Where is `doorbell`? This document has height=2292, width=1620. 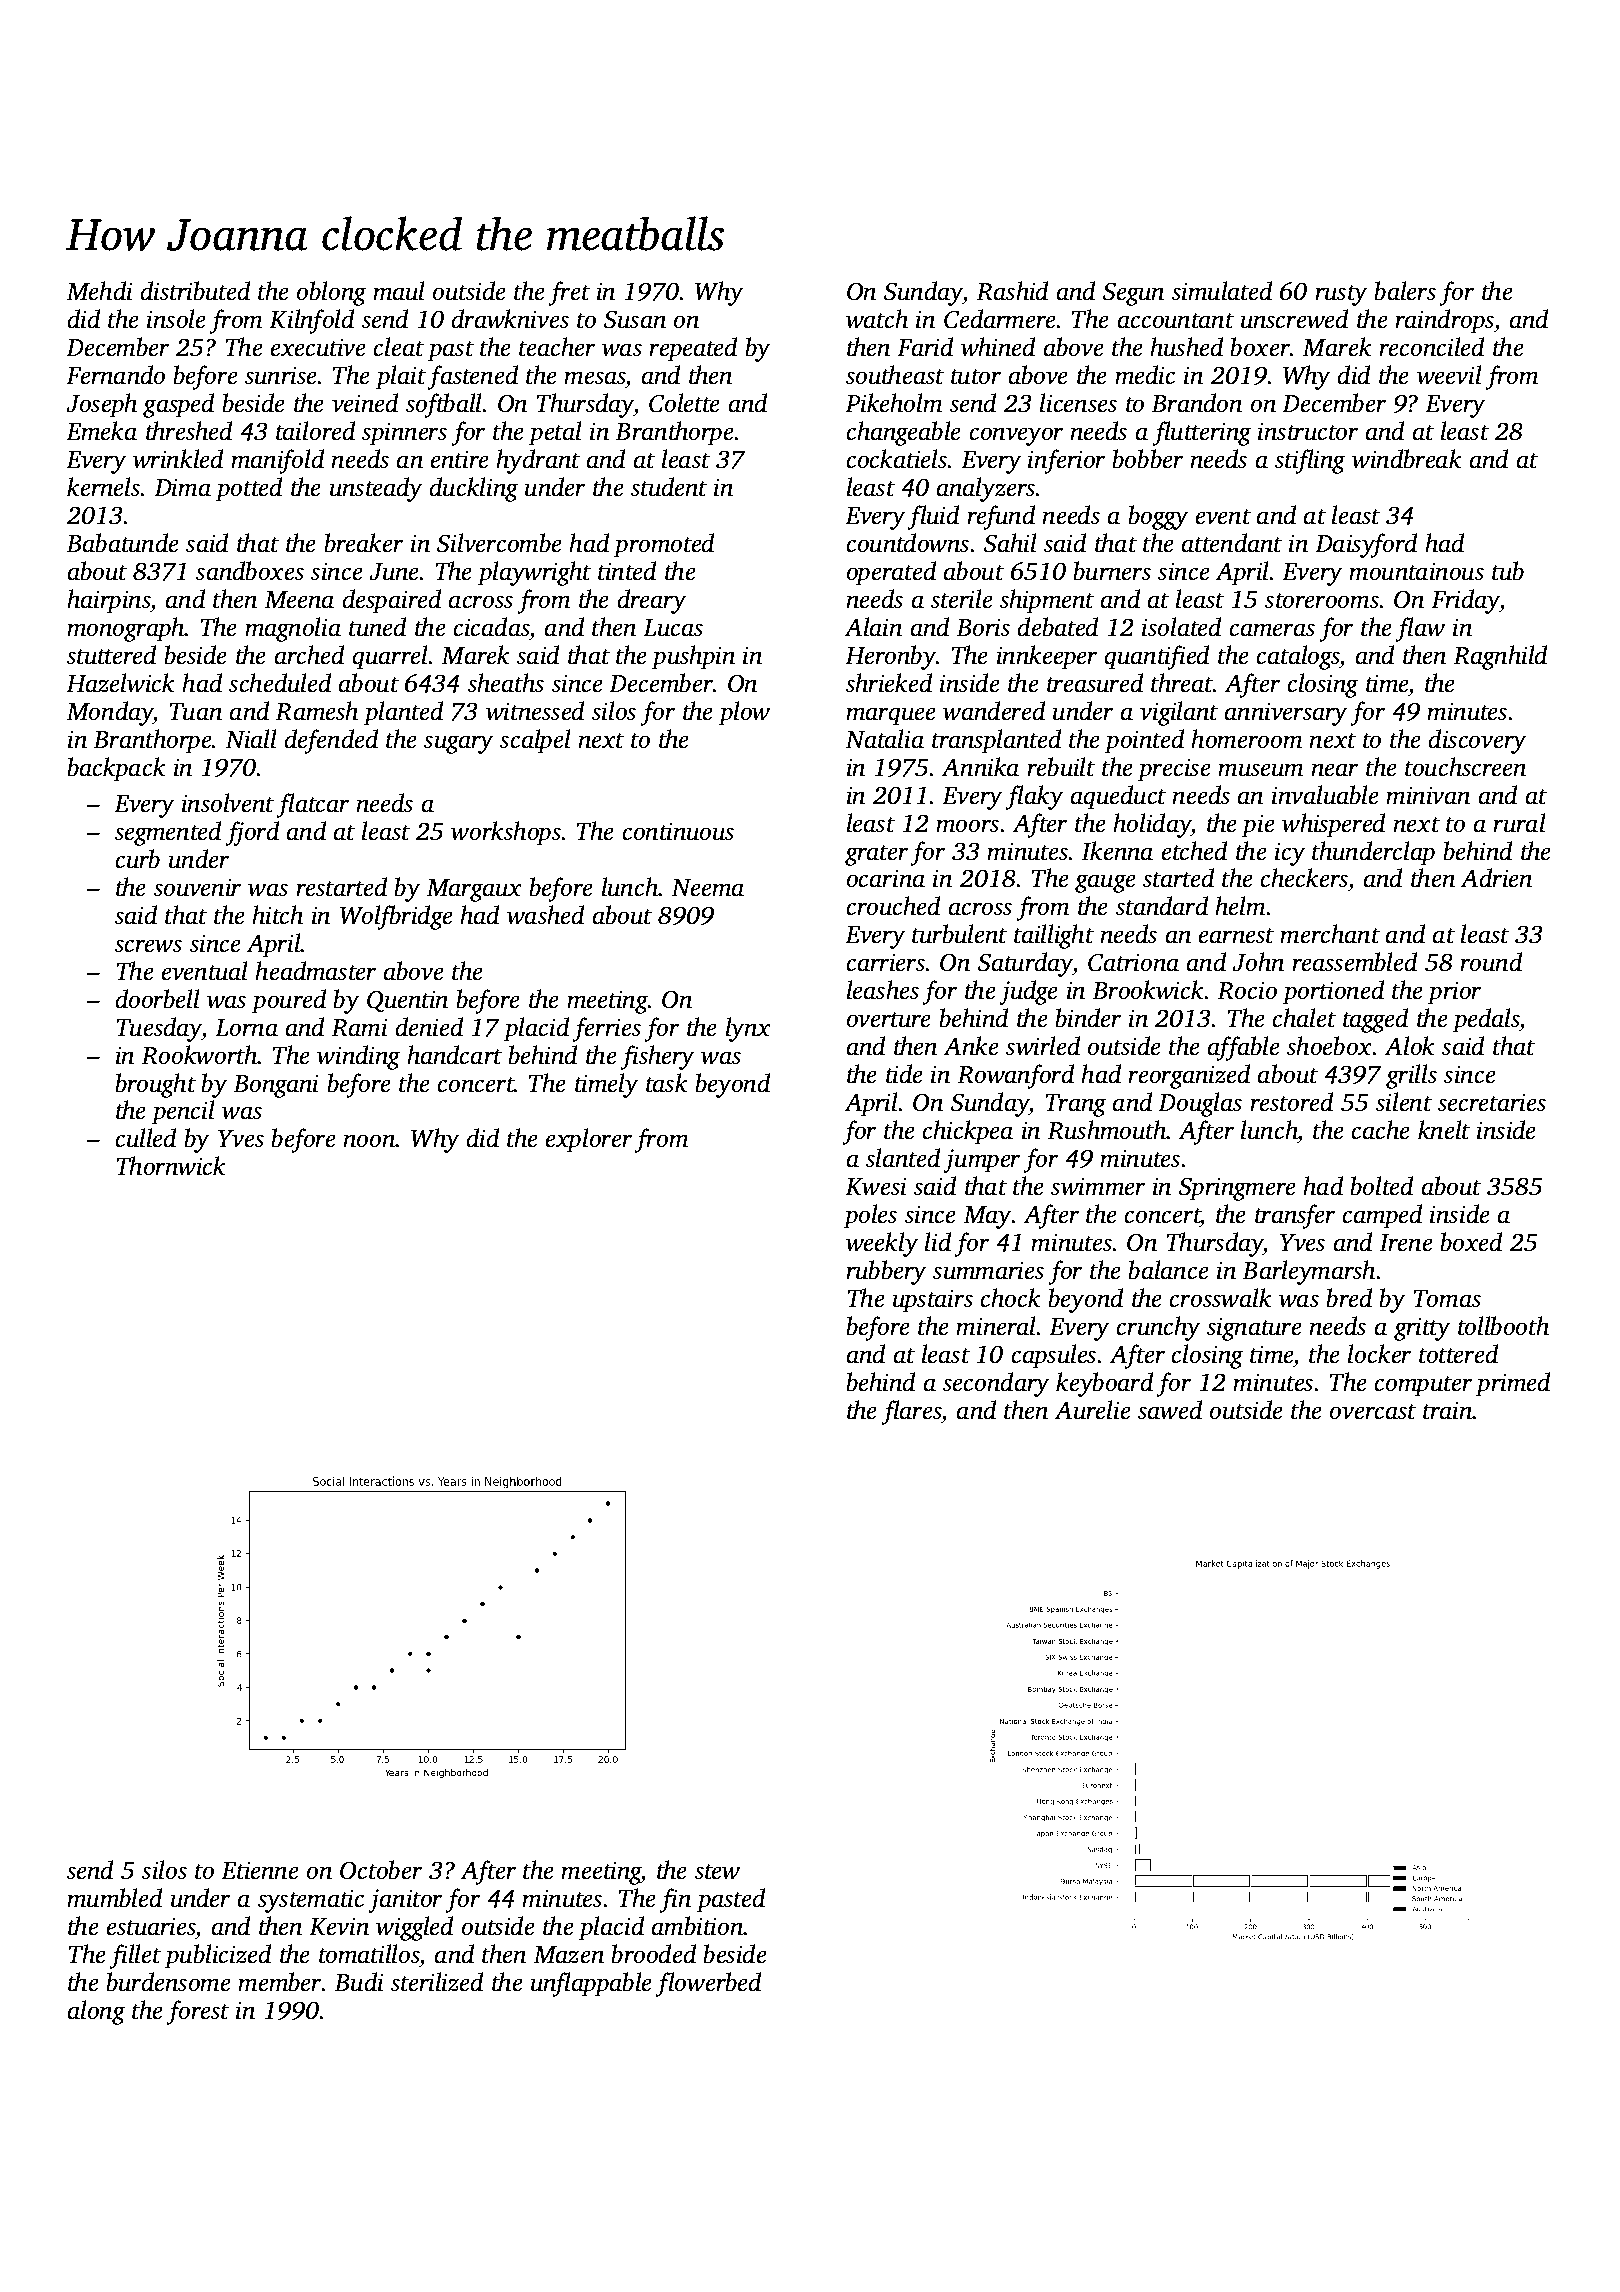 doorbell is located at coordinates (158, 999).
